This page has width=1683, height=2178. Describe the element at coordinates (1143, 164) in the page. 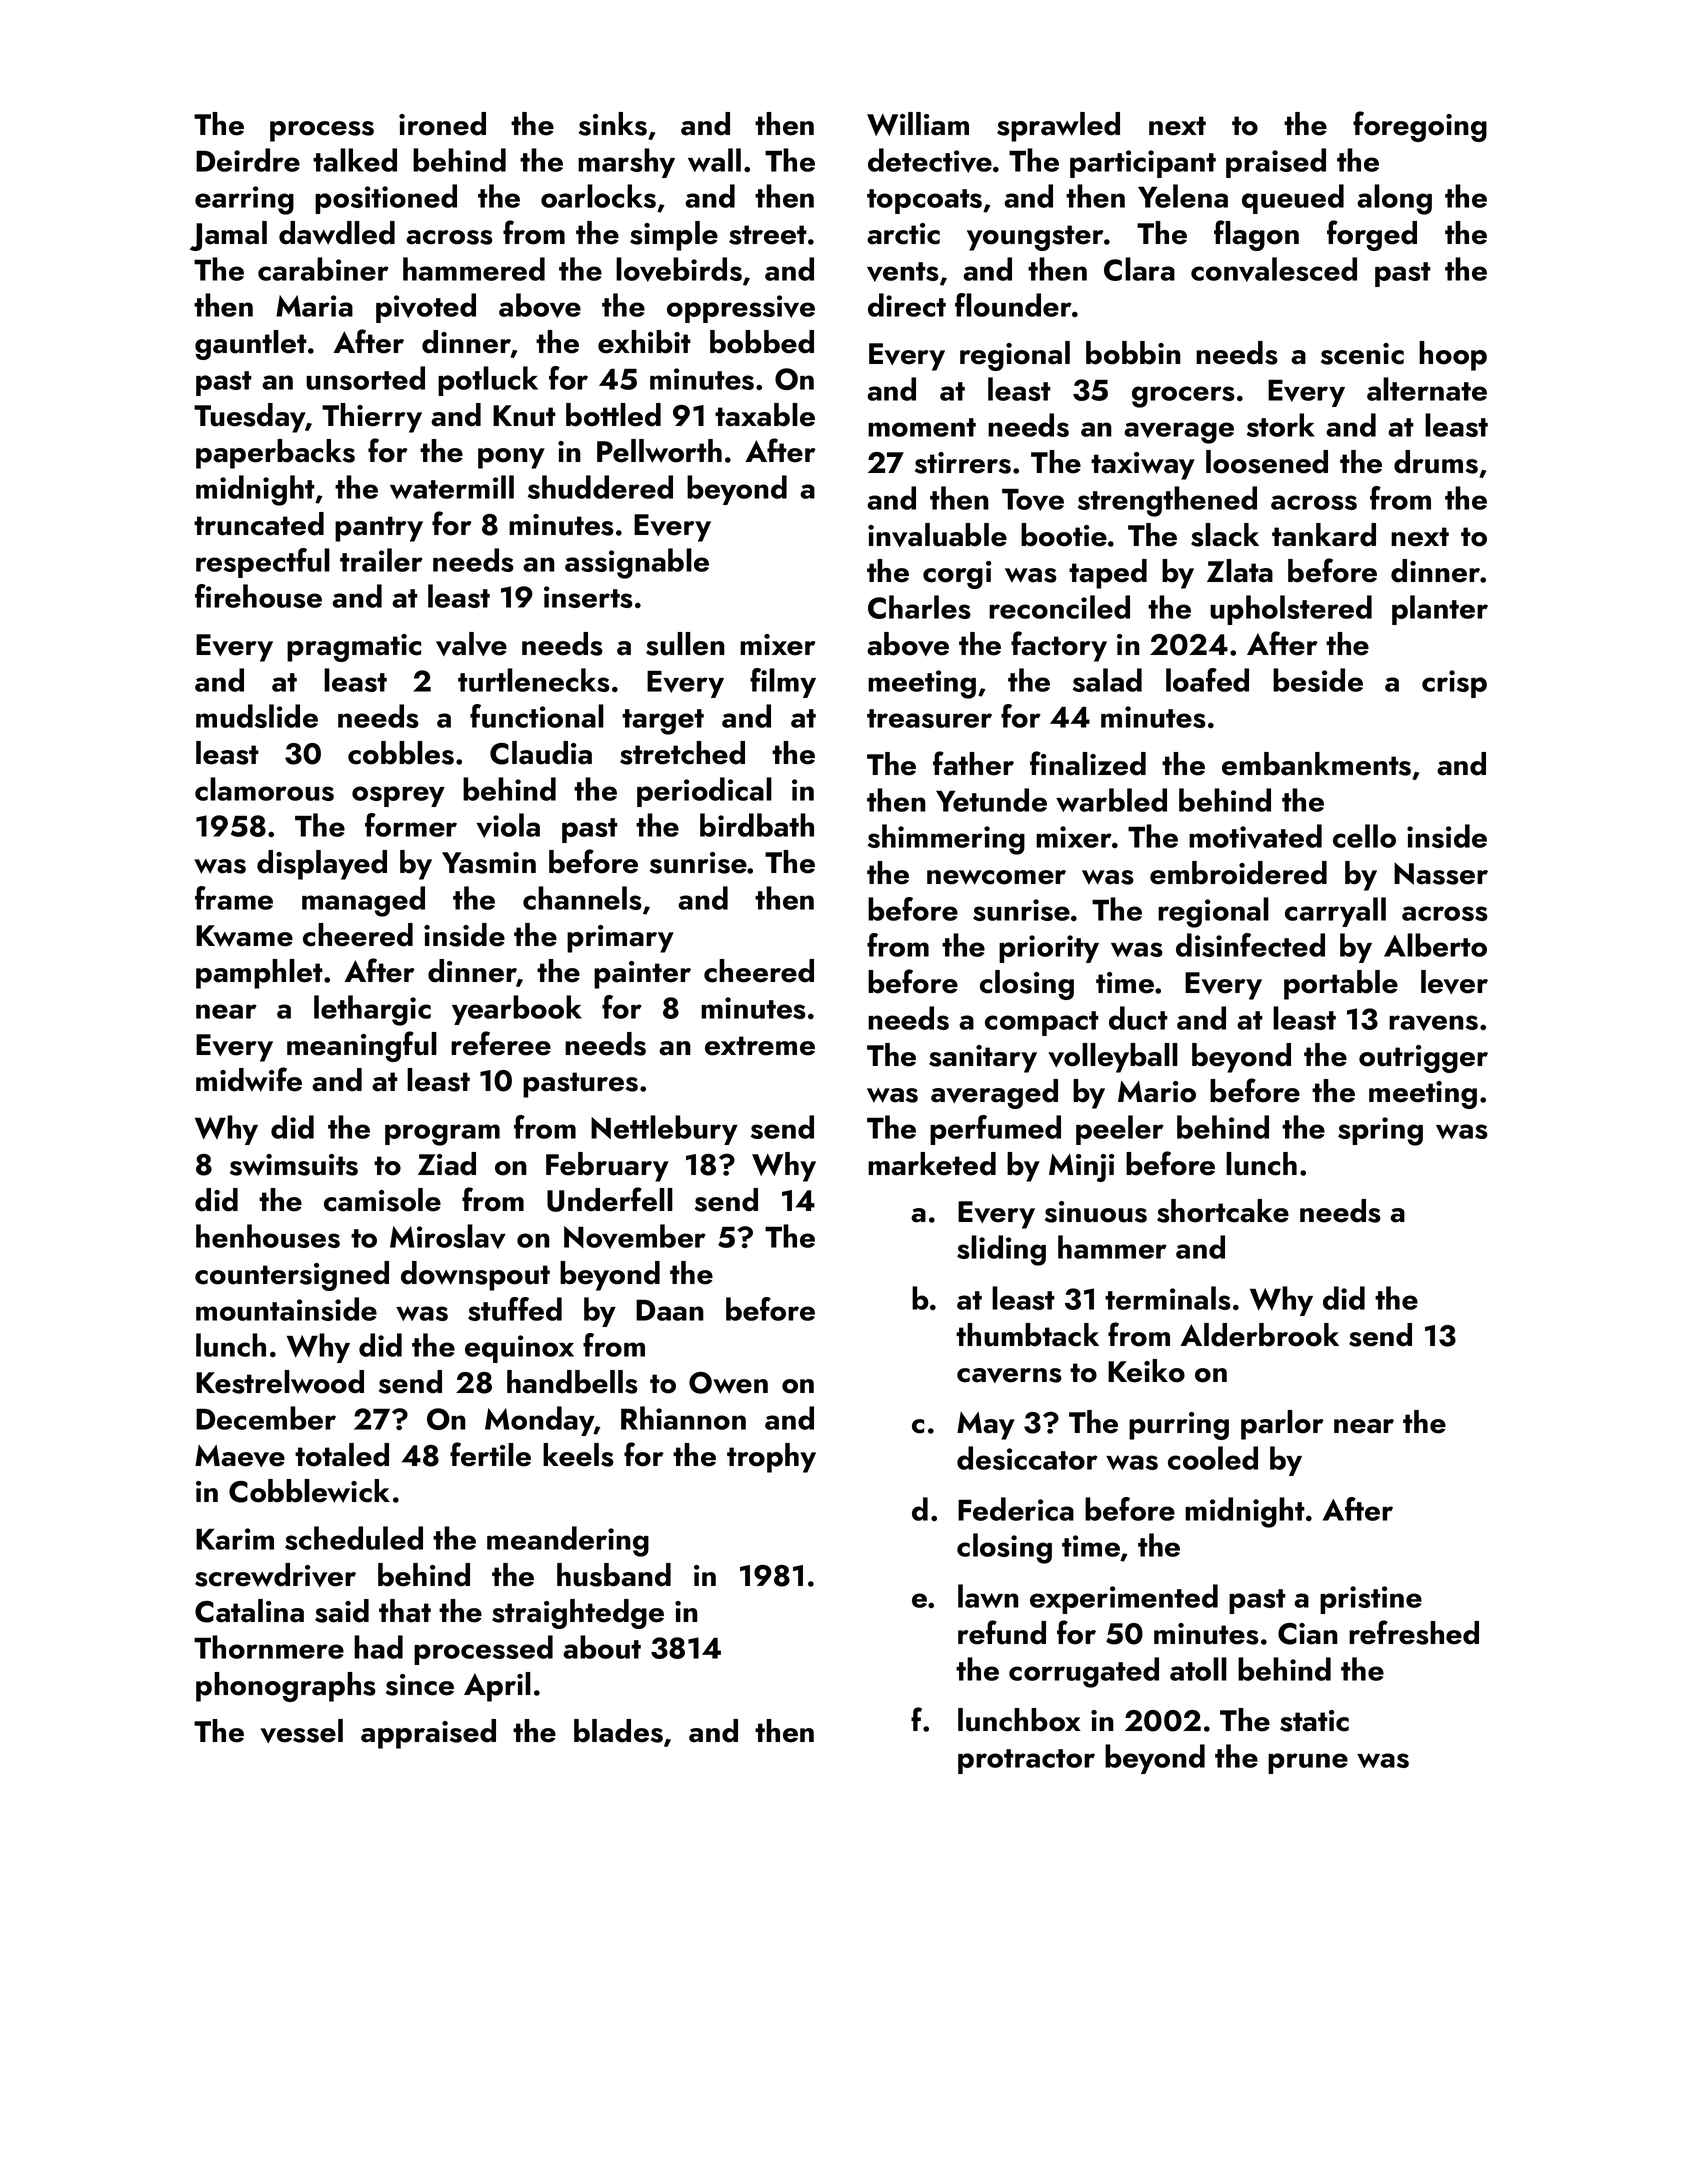

I see `participant` at that location.
